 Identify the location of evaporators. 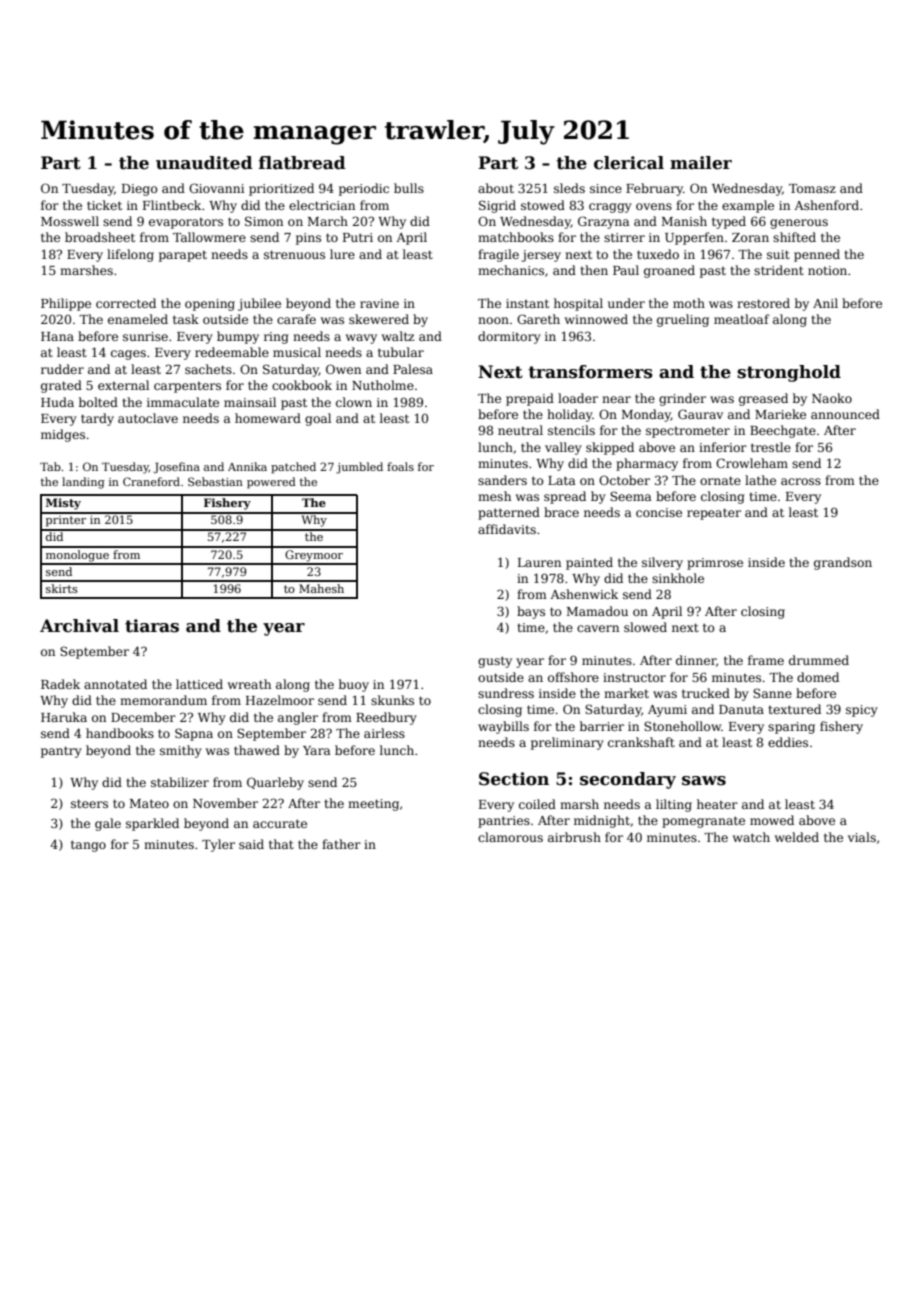
(186, 223).
